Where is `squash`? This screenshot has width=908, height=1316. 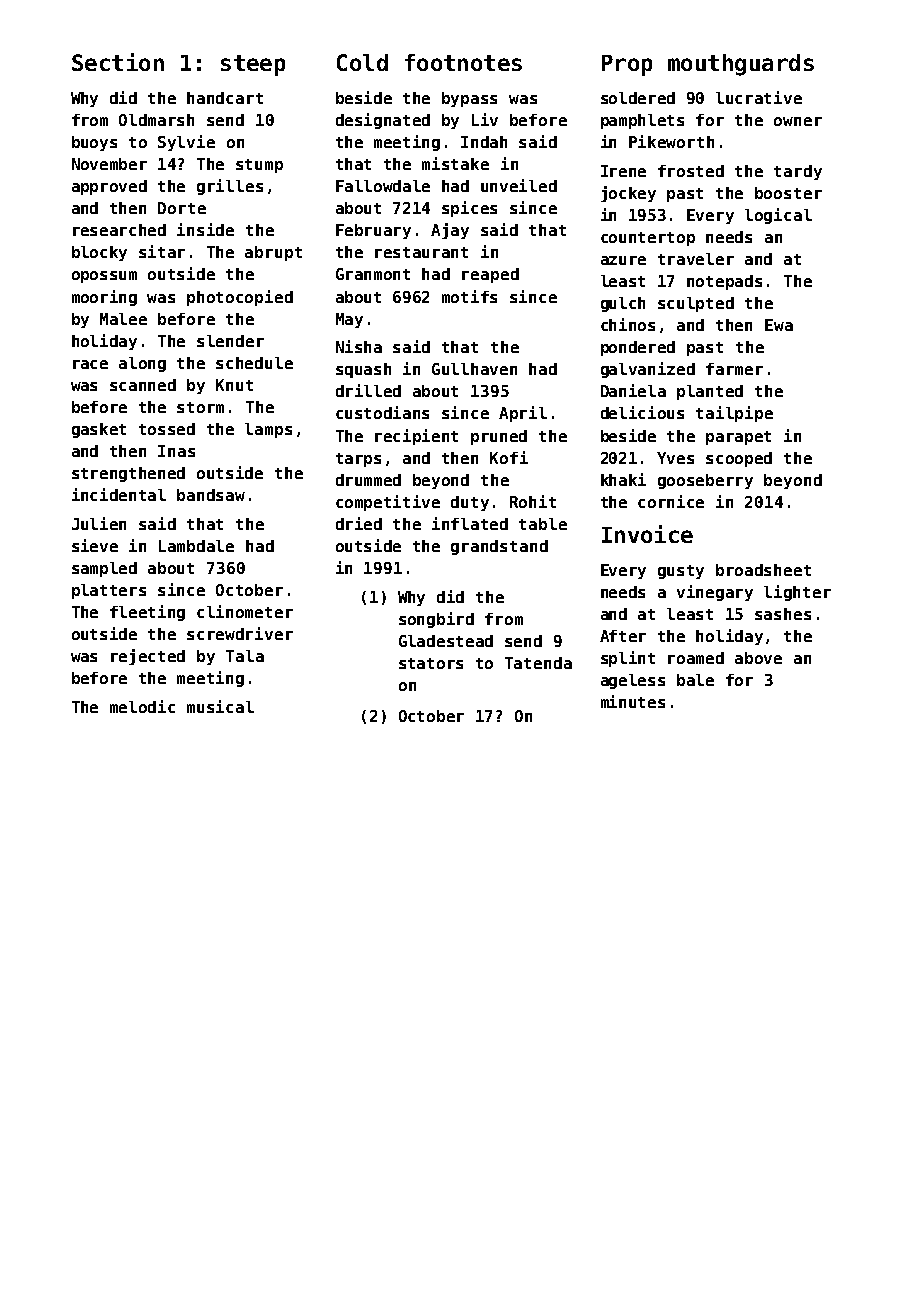
squash is located at coordinates (363, 370).
